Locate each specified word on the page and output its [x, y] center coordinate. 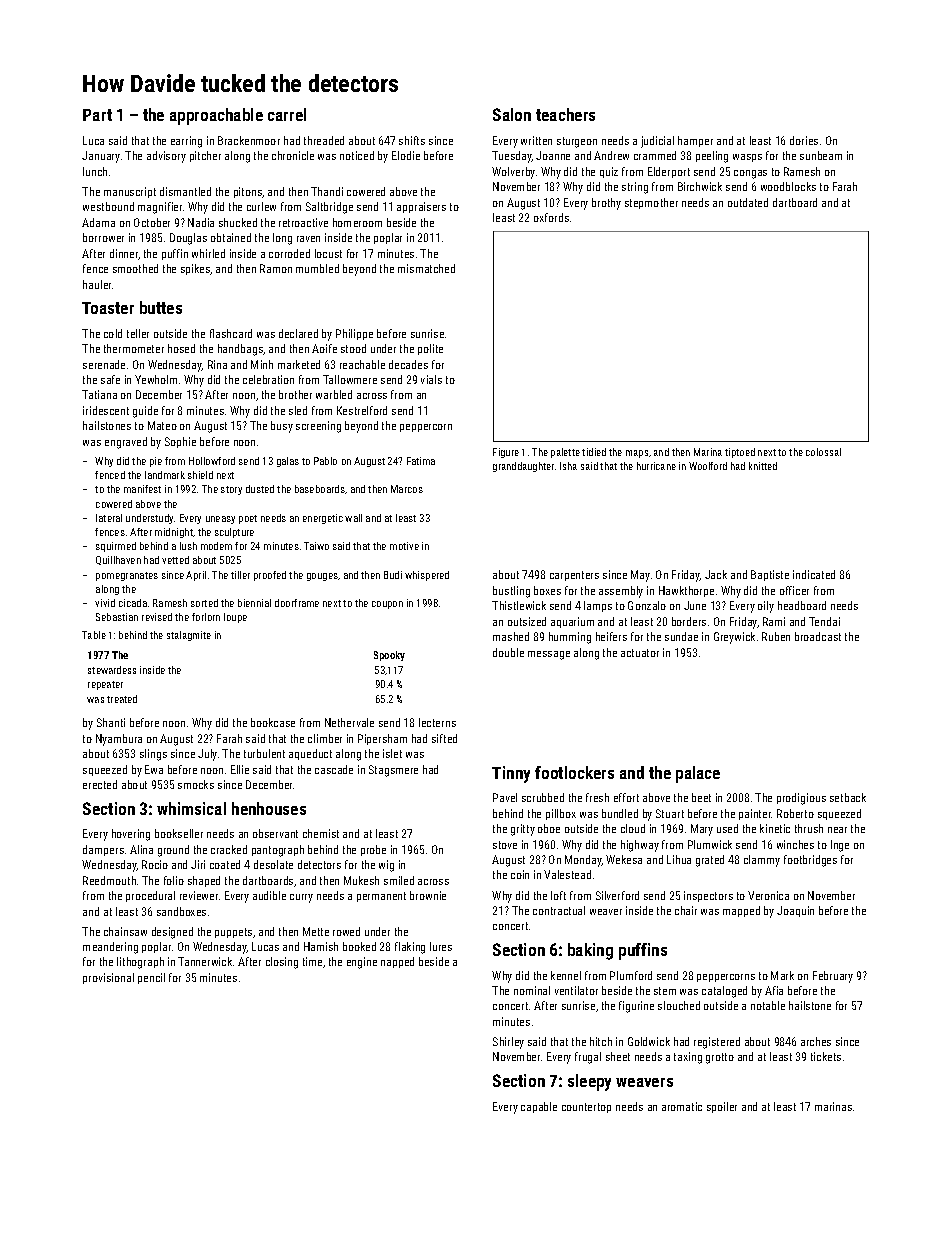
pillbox [561, 814]
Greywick [734, 638]
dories [804, 140]
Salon [512, 114]
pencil [151, 978]
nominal [532, 990]
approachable [216, 116]
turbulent [264, 753]
